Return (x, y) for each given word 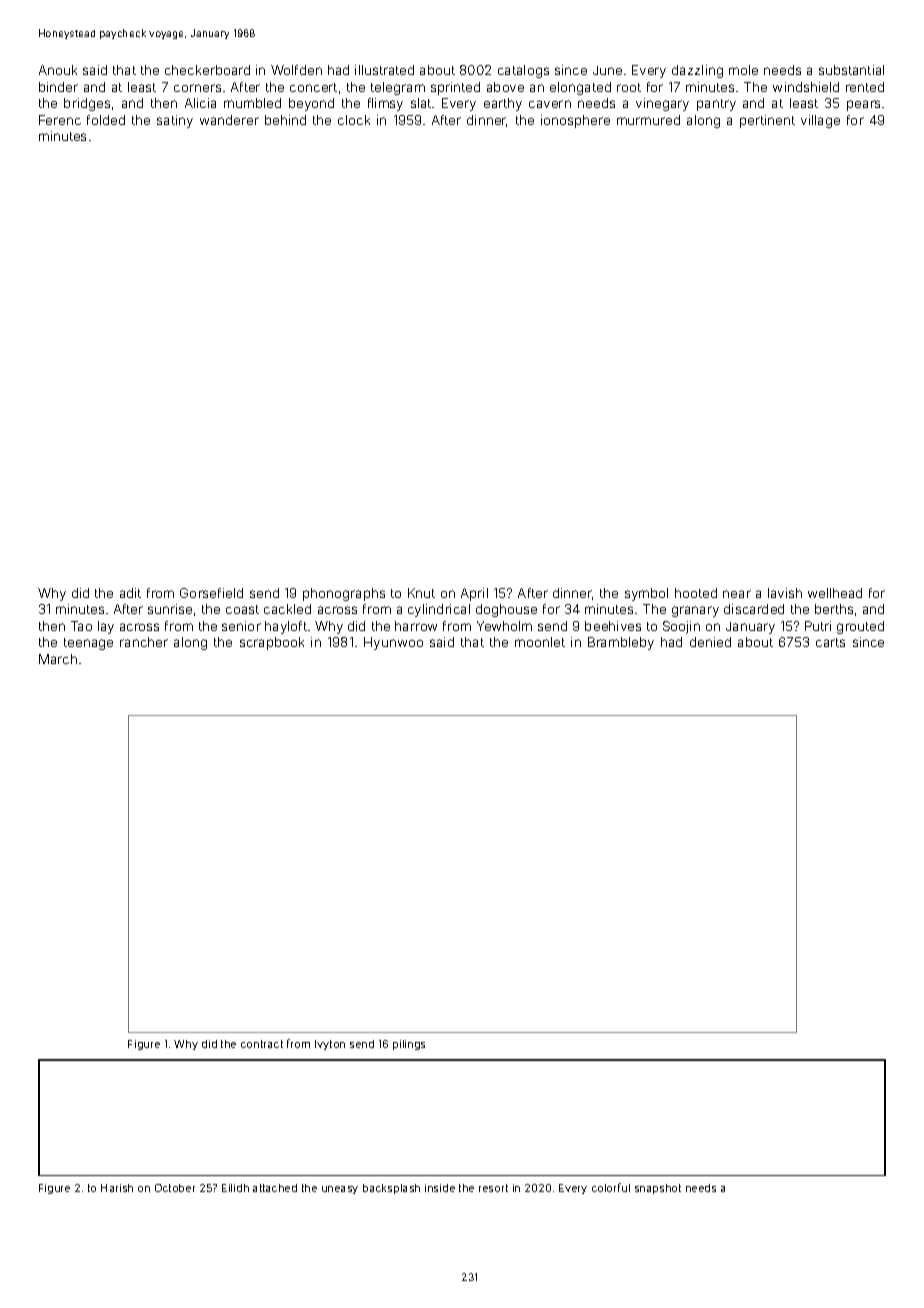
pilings (409, 1045)
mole (743, 70)
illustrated (384, 70)
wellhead (835, 593)
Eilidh (235, 1188)
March (58, 659)
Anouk (58, 70)
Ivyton (330, 1045)
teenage (88, 644)
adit (130, 593)
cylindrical (439, 610)
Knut (421, 593)
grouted (860, 627)
